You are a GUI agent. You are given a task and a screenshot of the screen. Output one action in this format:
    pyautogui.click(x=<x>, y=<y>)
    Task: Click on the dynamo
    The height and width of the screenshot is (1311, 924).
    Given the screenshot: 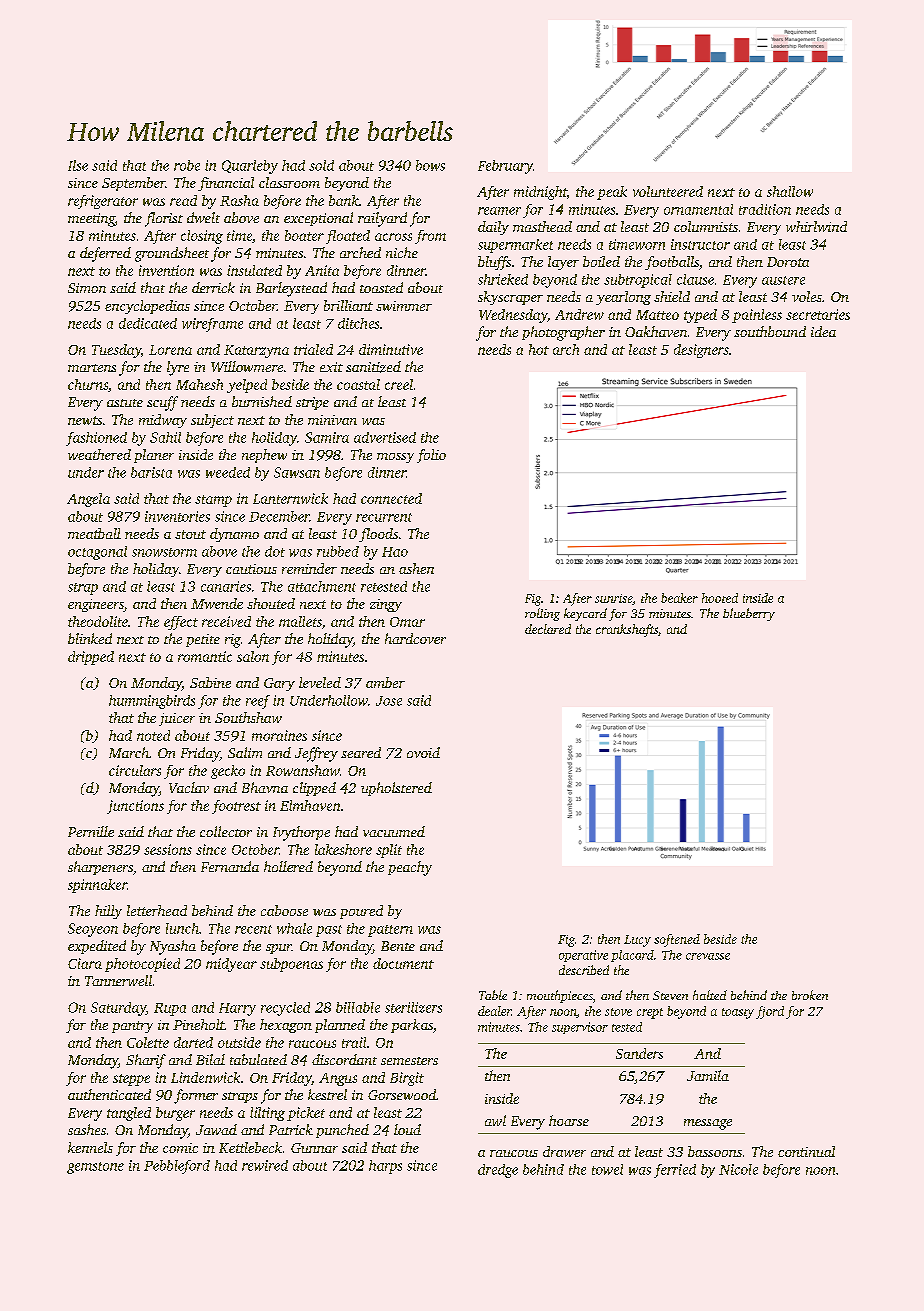 What is the action you would take?
    pyautogui.click(x=234, y=535)
